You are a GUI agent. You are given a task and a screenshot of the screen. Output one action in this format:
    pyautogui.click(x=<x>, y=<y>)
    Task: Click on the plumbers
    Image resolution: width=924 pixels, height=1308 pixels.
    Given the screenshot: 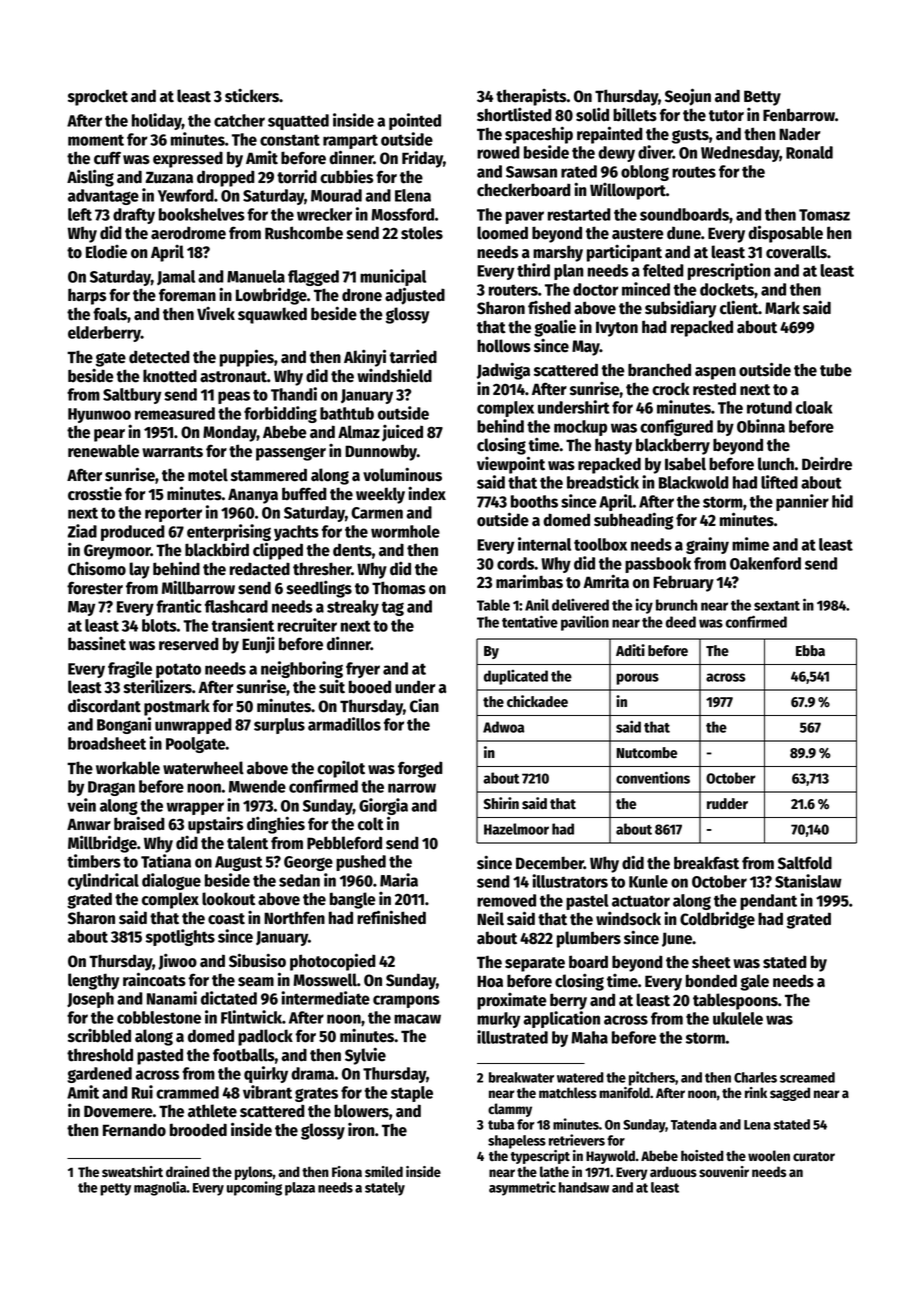 What is the action you would take?
    pyautogui.click(x=589, y=939)
